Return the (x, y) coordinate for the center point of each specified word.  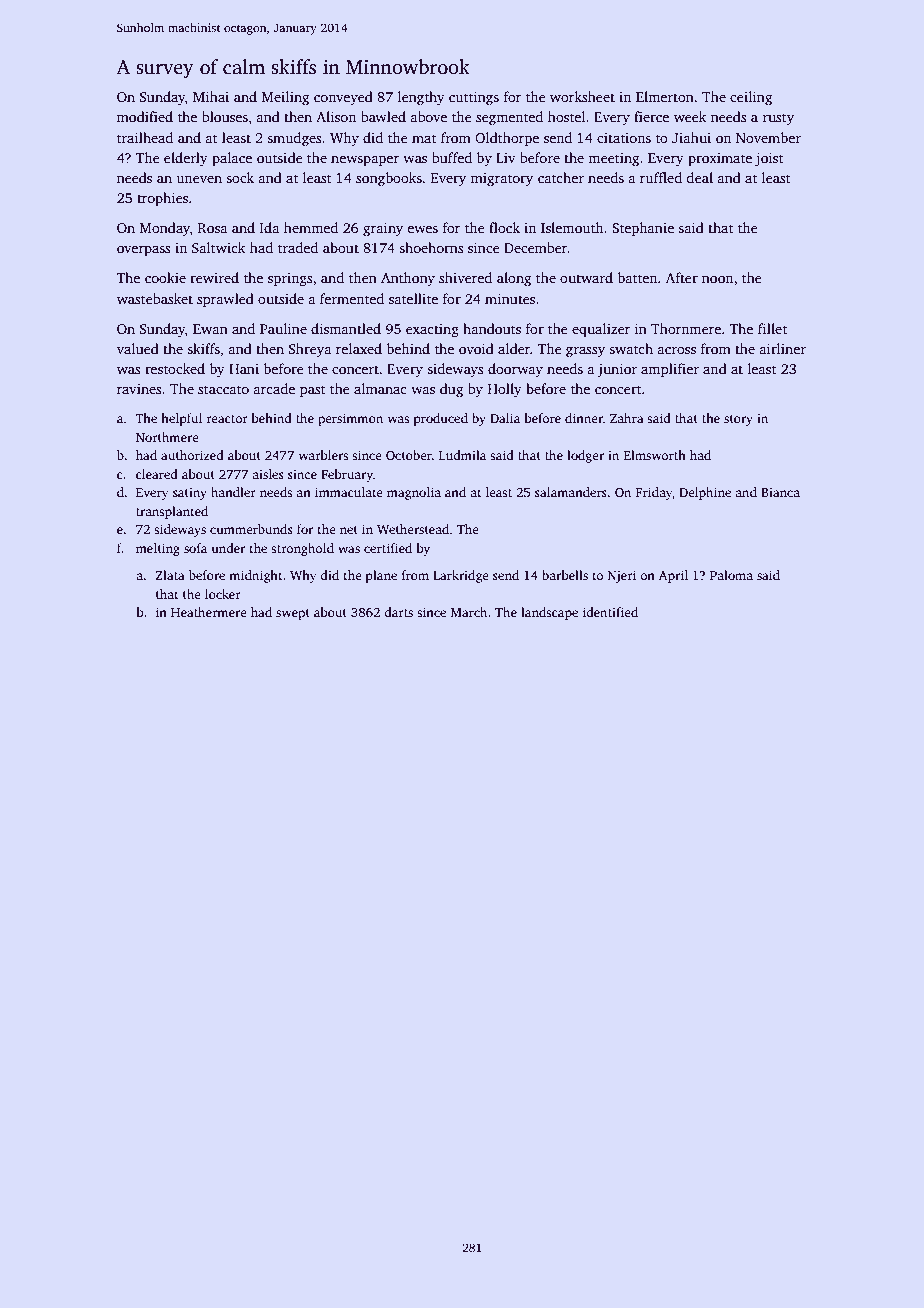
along (514, 279)
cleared (157, 474)
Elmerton (665, 96)
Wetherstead (413, 529)
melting (158, 549)
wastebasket (155, 298)
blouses (225, 116)
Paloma (731, 575)
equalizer (601, 330)
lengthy (421, 98)
